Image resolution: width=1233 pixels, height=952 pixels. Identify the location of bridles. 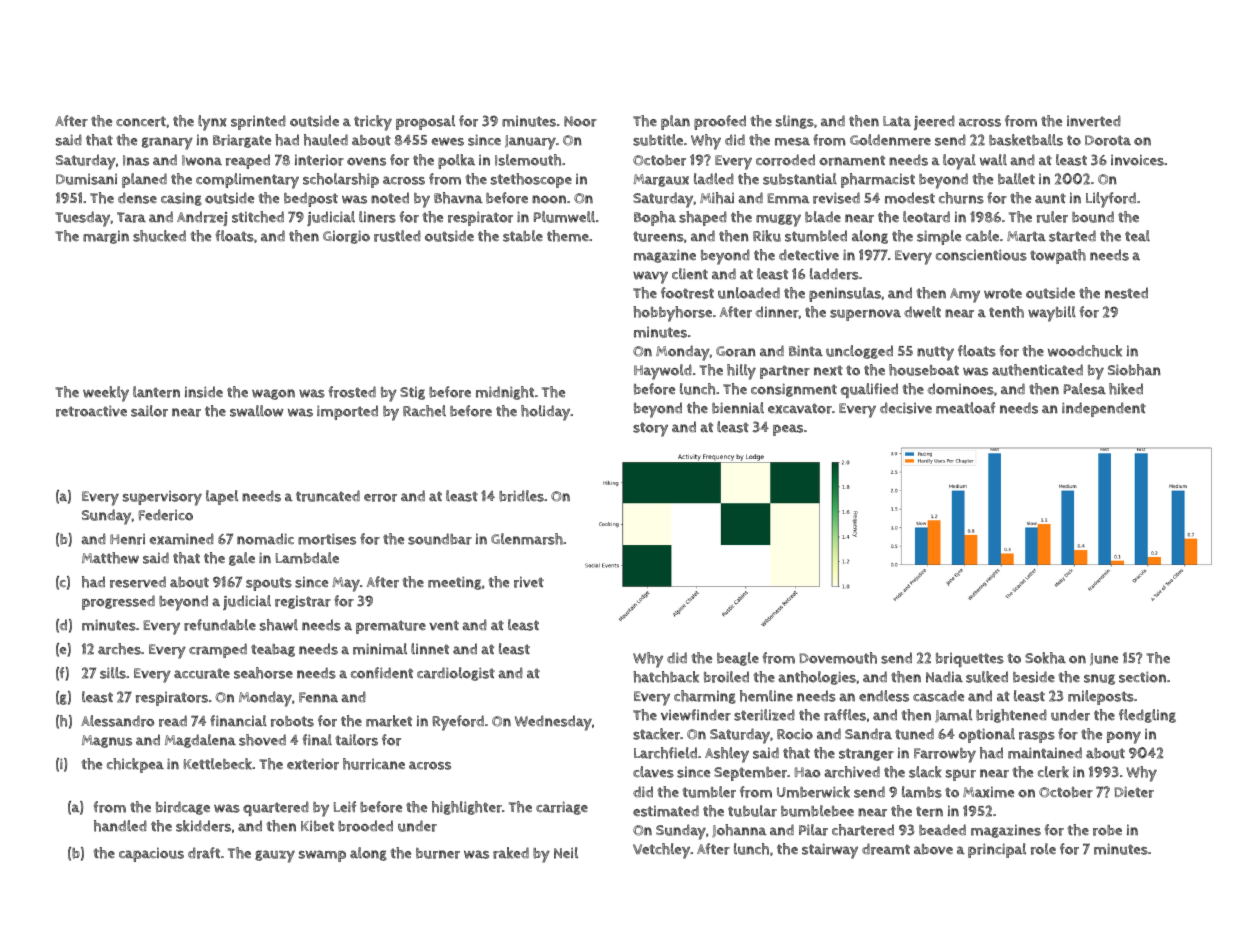
(521, 496).
